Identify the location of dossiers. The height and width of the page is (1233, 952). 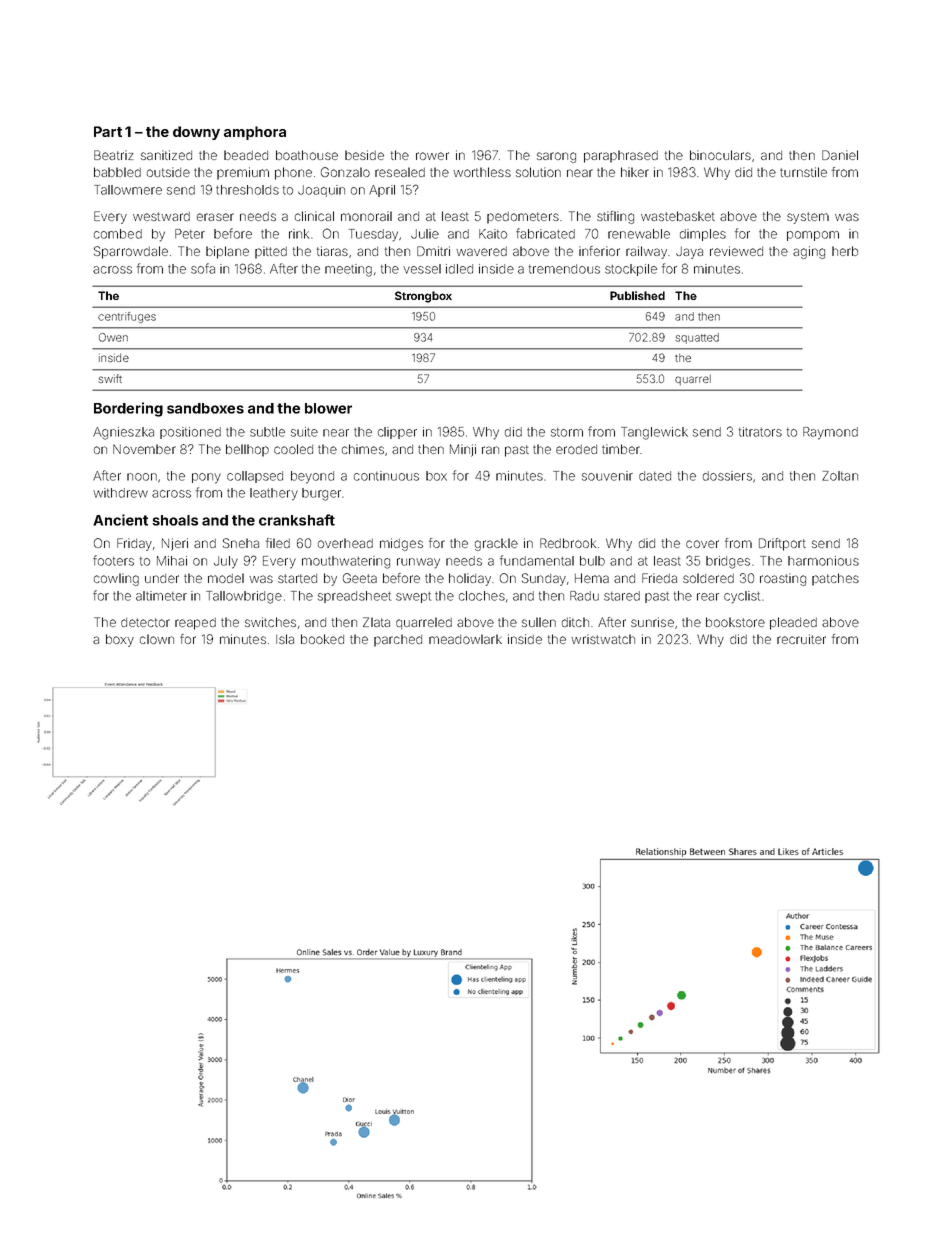
(727, 476).
